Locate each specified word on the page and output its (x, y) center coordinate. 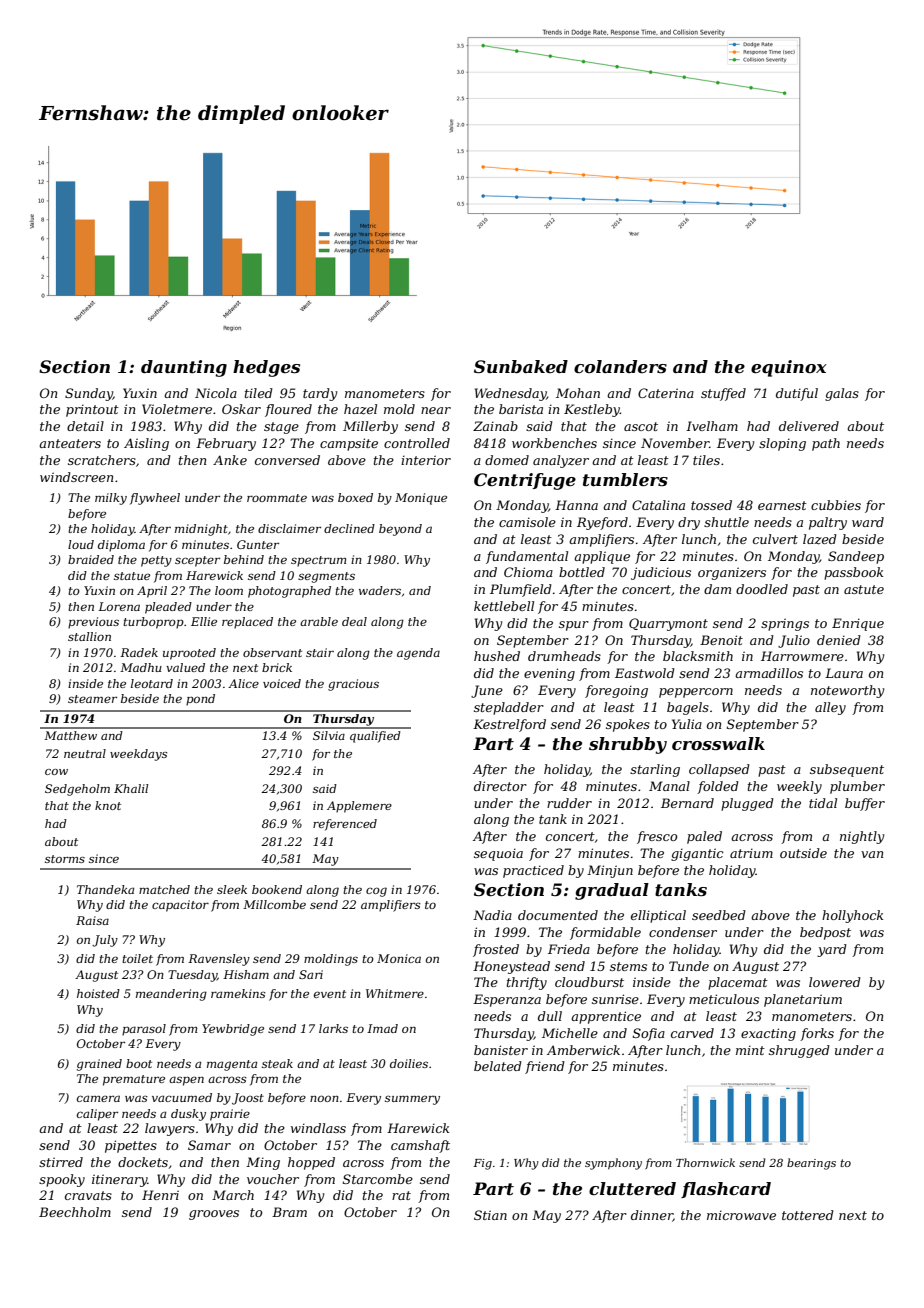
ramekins (238, 993)
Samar (209, 1145)
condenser (683, 932)
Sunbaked (521, 366)
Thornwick (705, 1162)
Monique (421, 499)
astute (864, 589)
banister (501, 1050)
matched (164, 889)
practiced (533, 871)
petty (156, 561)
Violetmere (177, 409)
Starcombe (378, 1179)
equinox (789, 368)
